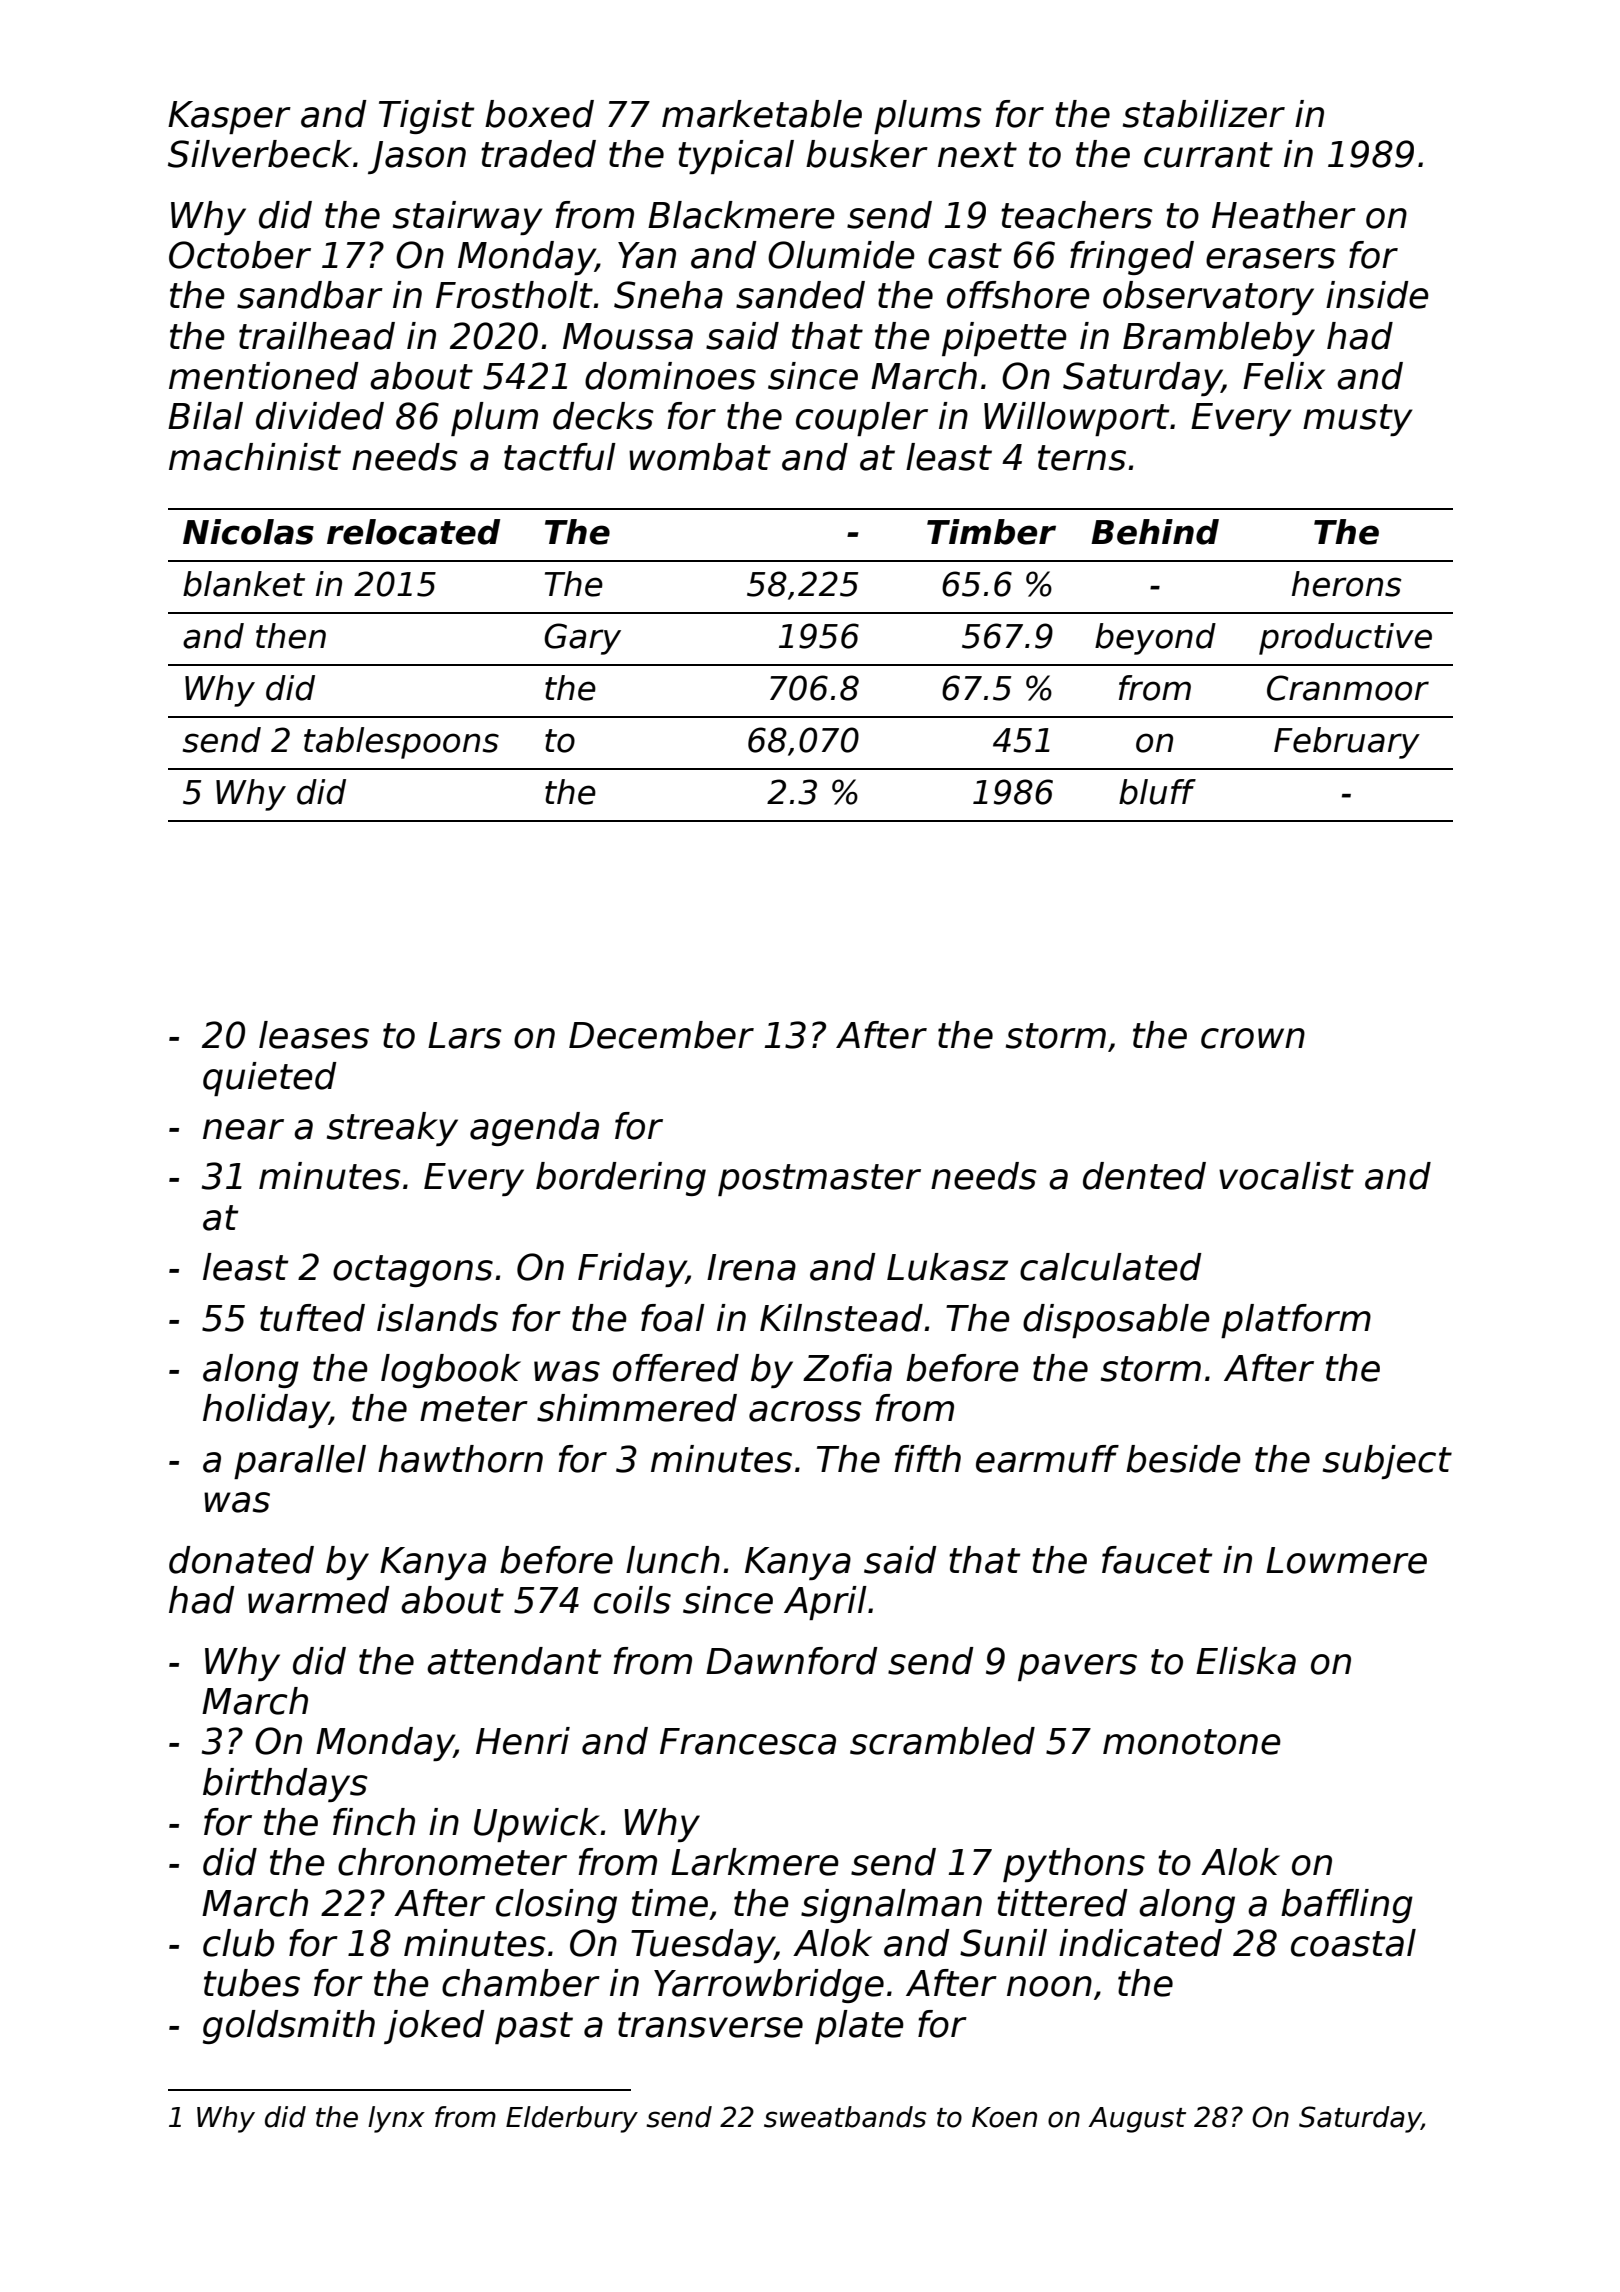 This page has width=1620, height=2292. Describe the element at coordinates (1155, 532) in the page. I see `Behind` at that location.
